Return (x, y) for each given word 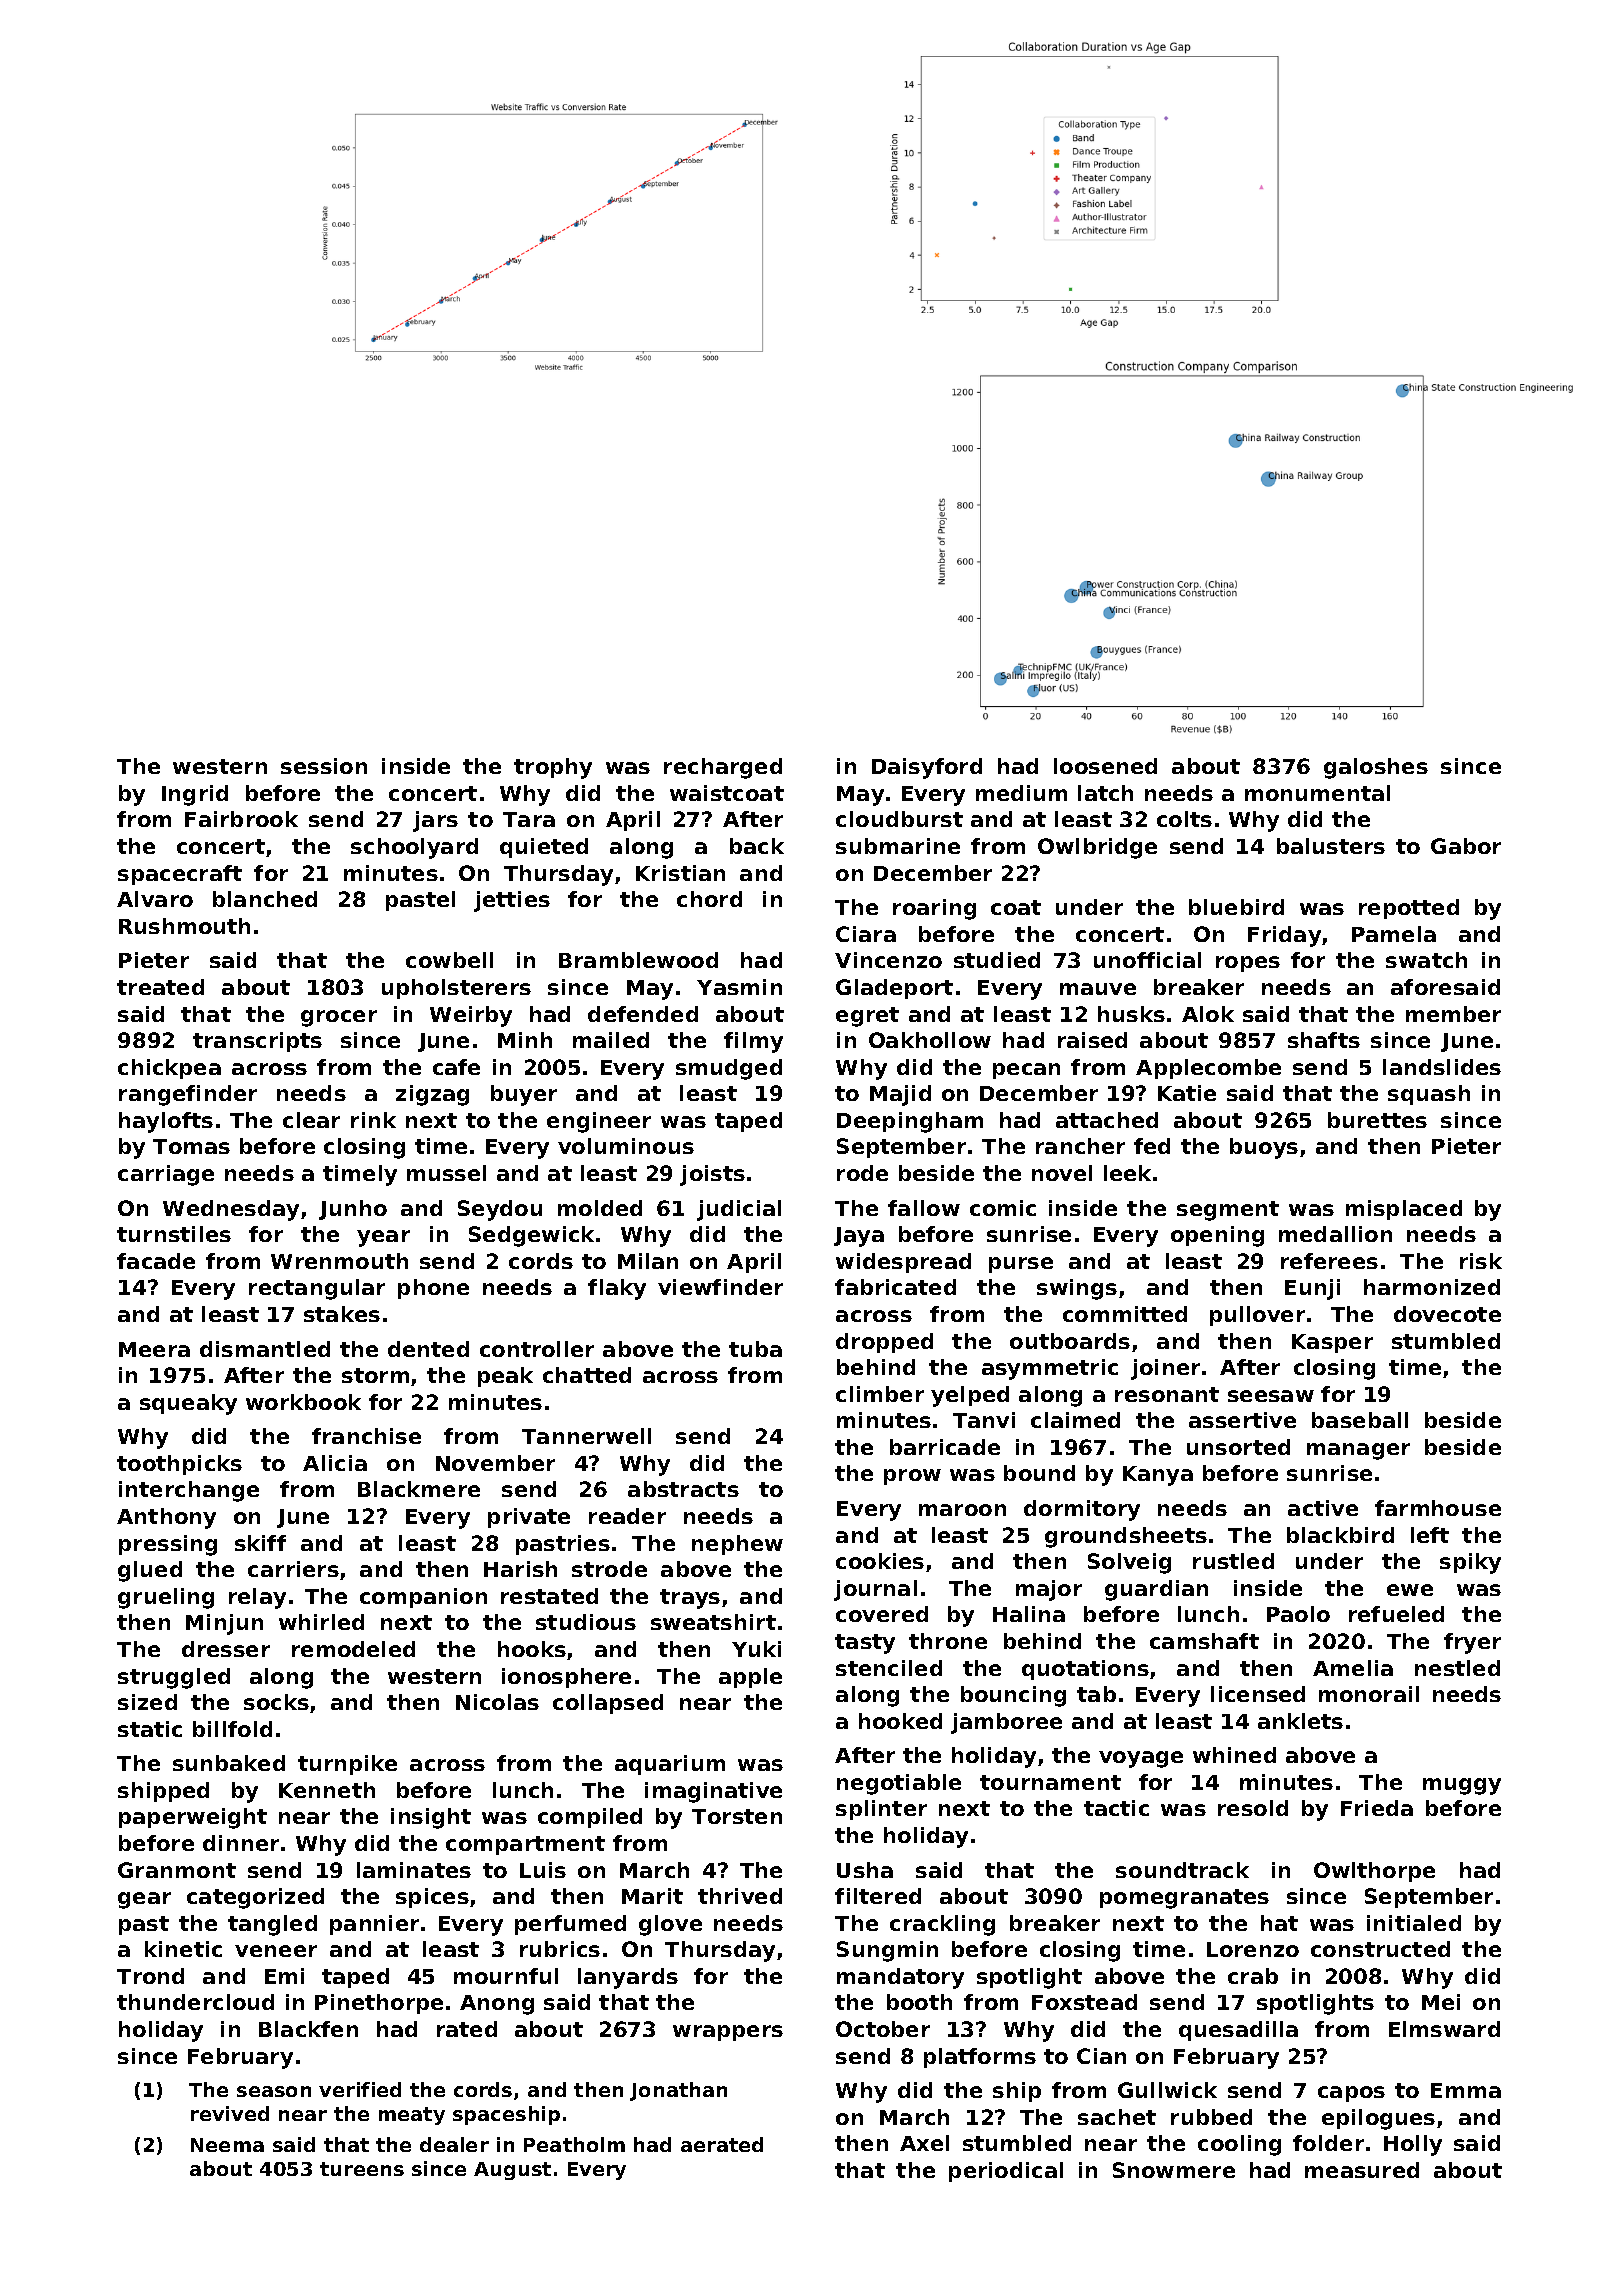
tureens (362, 2169)
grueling (166, 1598)
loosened (1105, 766)
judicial (739, 1210)
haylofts (166, 1122)
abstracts (683, 1489)
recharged (723, 768)
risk (1481, 1261)
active (1323, 1508)
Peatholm (574, 2144)
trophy (553, 768)
